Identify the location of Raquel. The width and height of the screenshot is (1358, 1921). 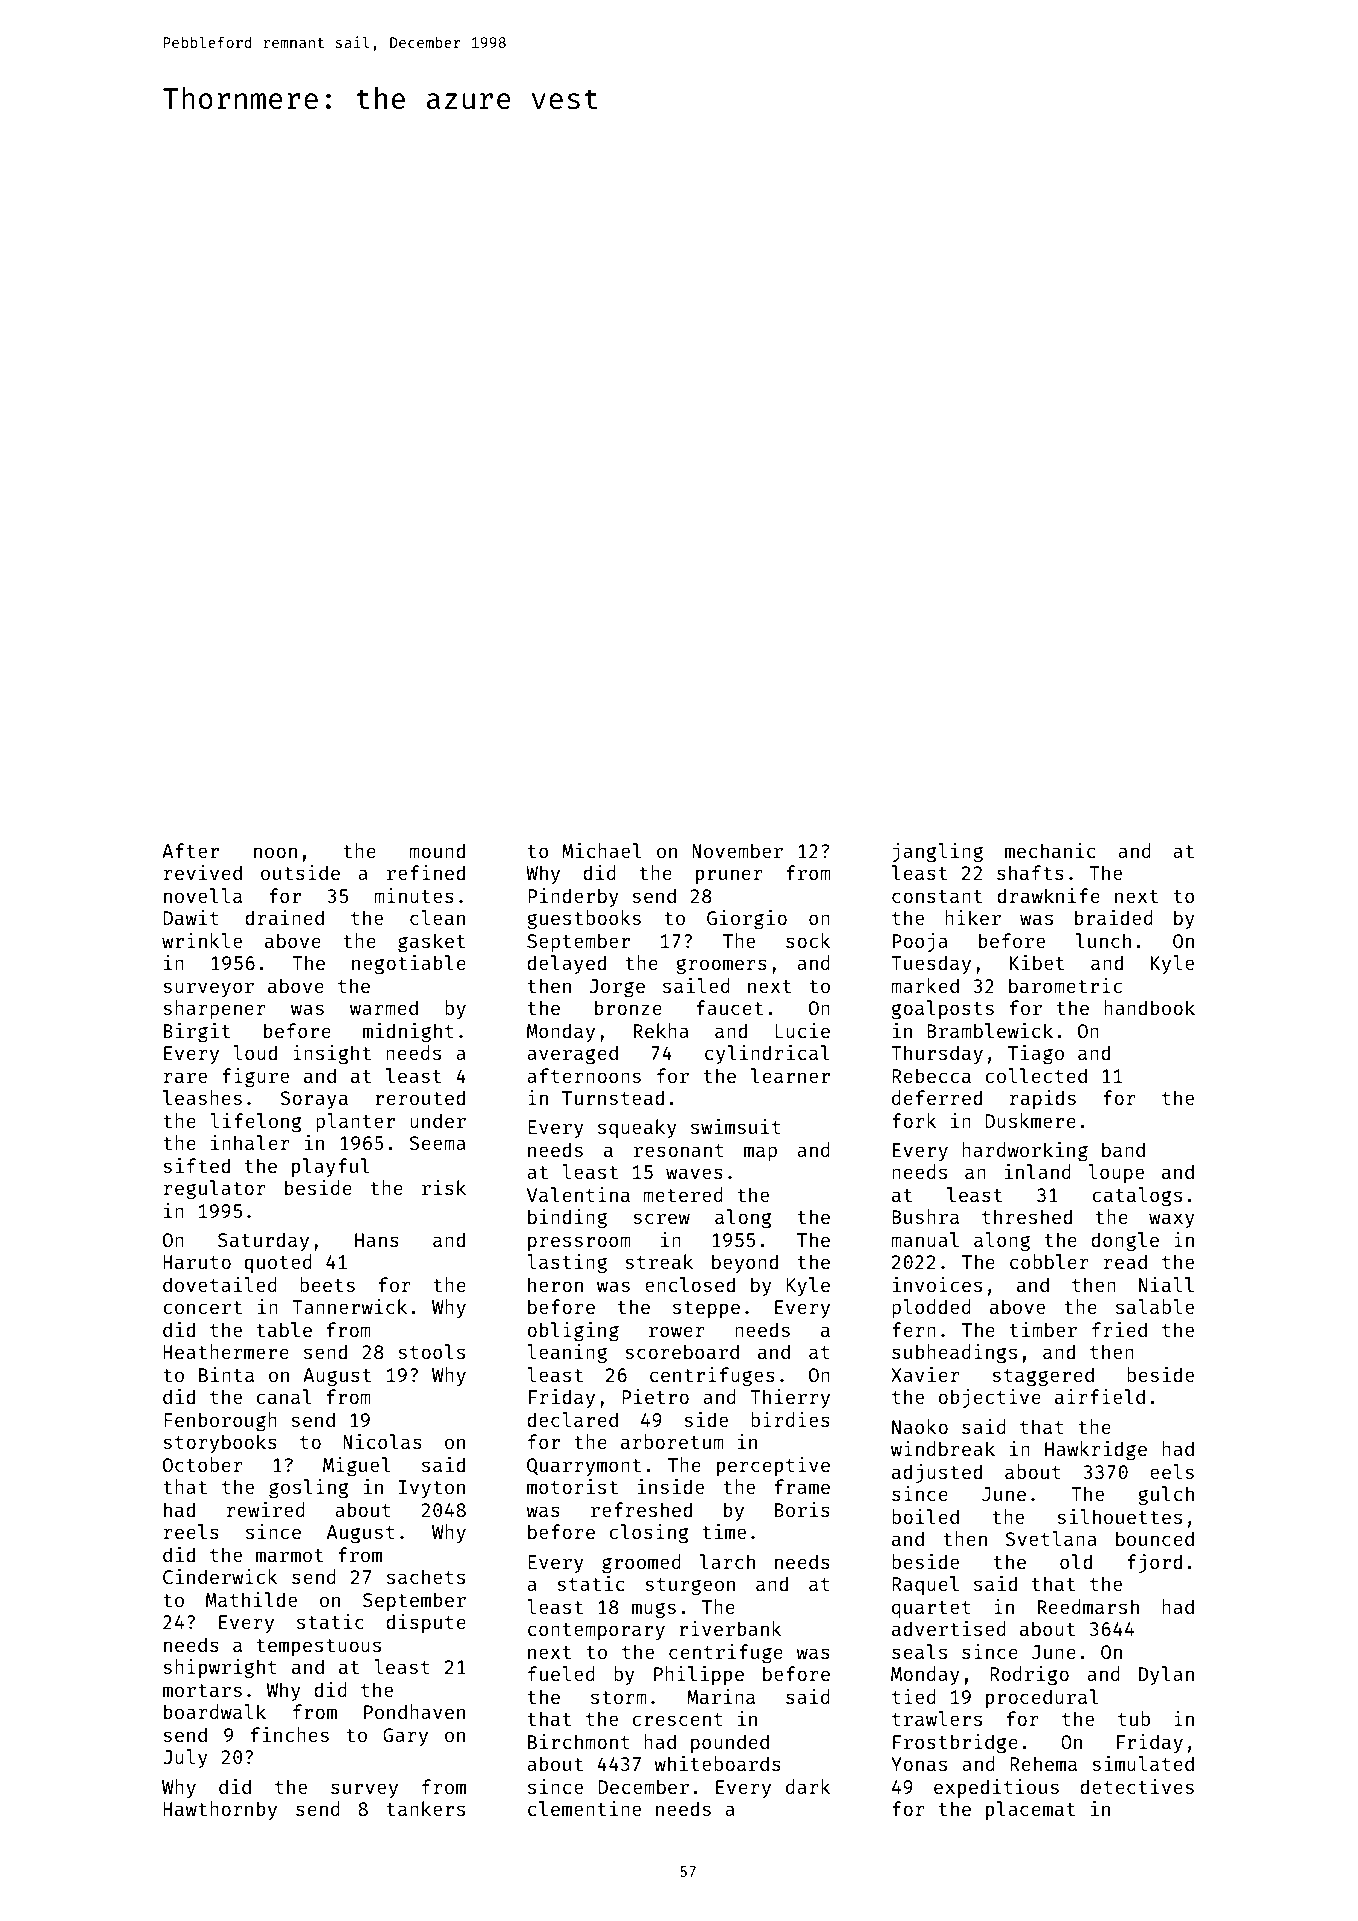
(925, 1585).
